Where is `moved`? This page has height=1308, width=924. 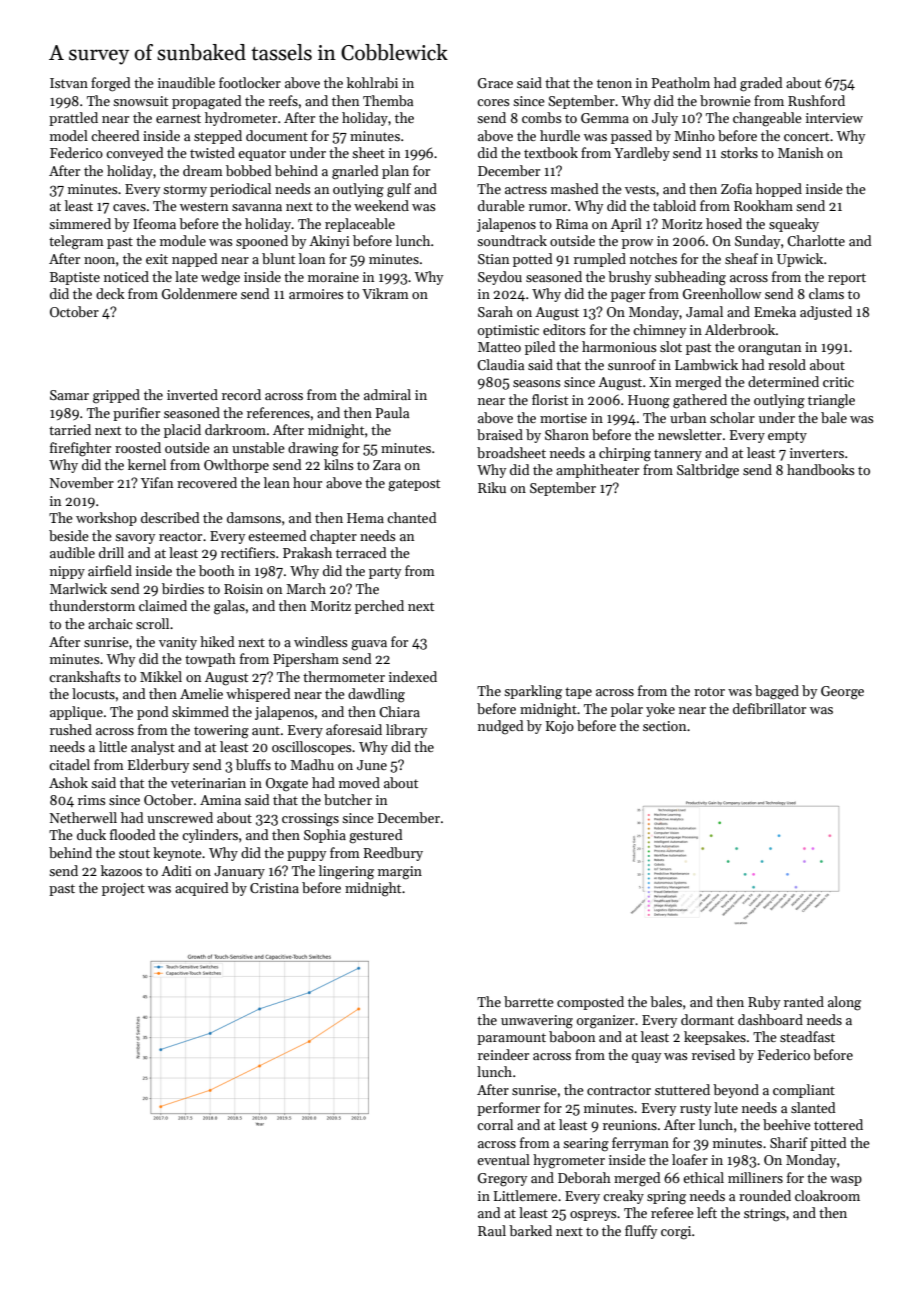 moved is located at coordinates (359, 782).
